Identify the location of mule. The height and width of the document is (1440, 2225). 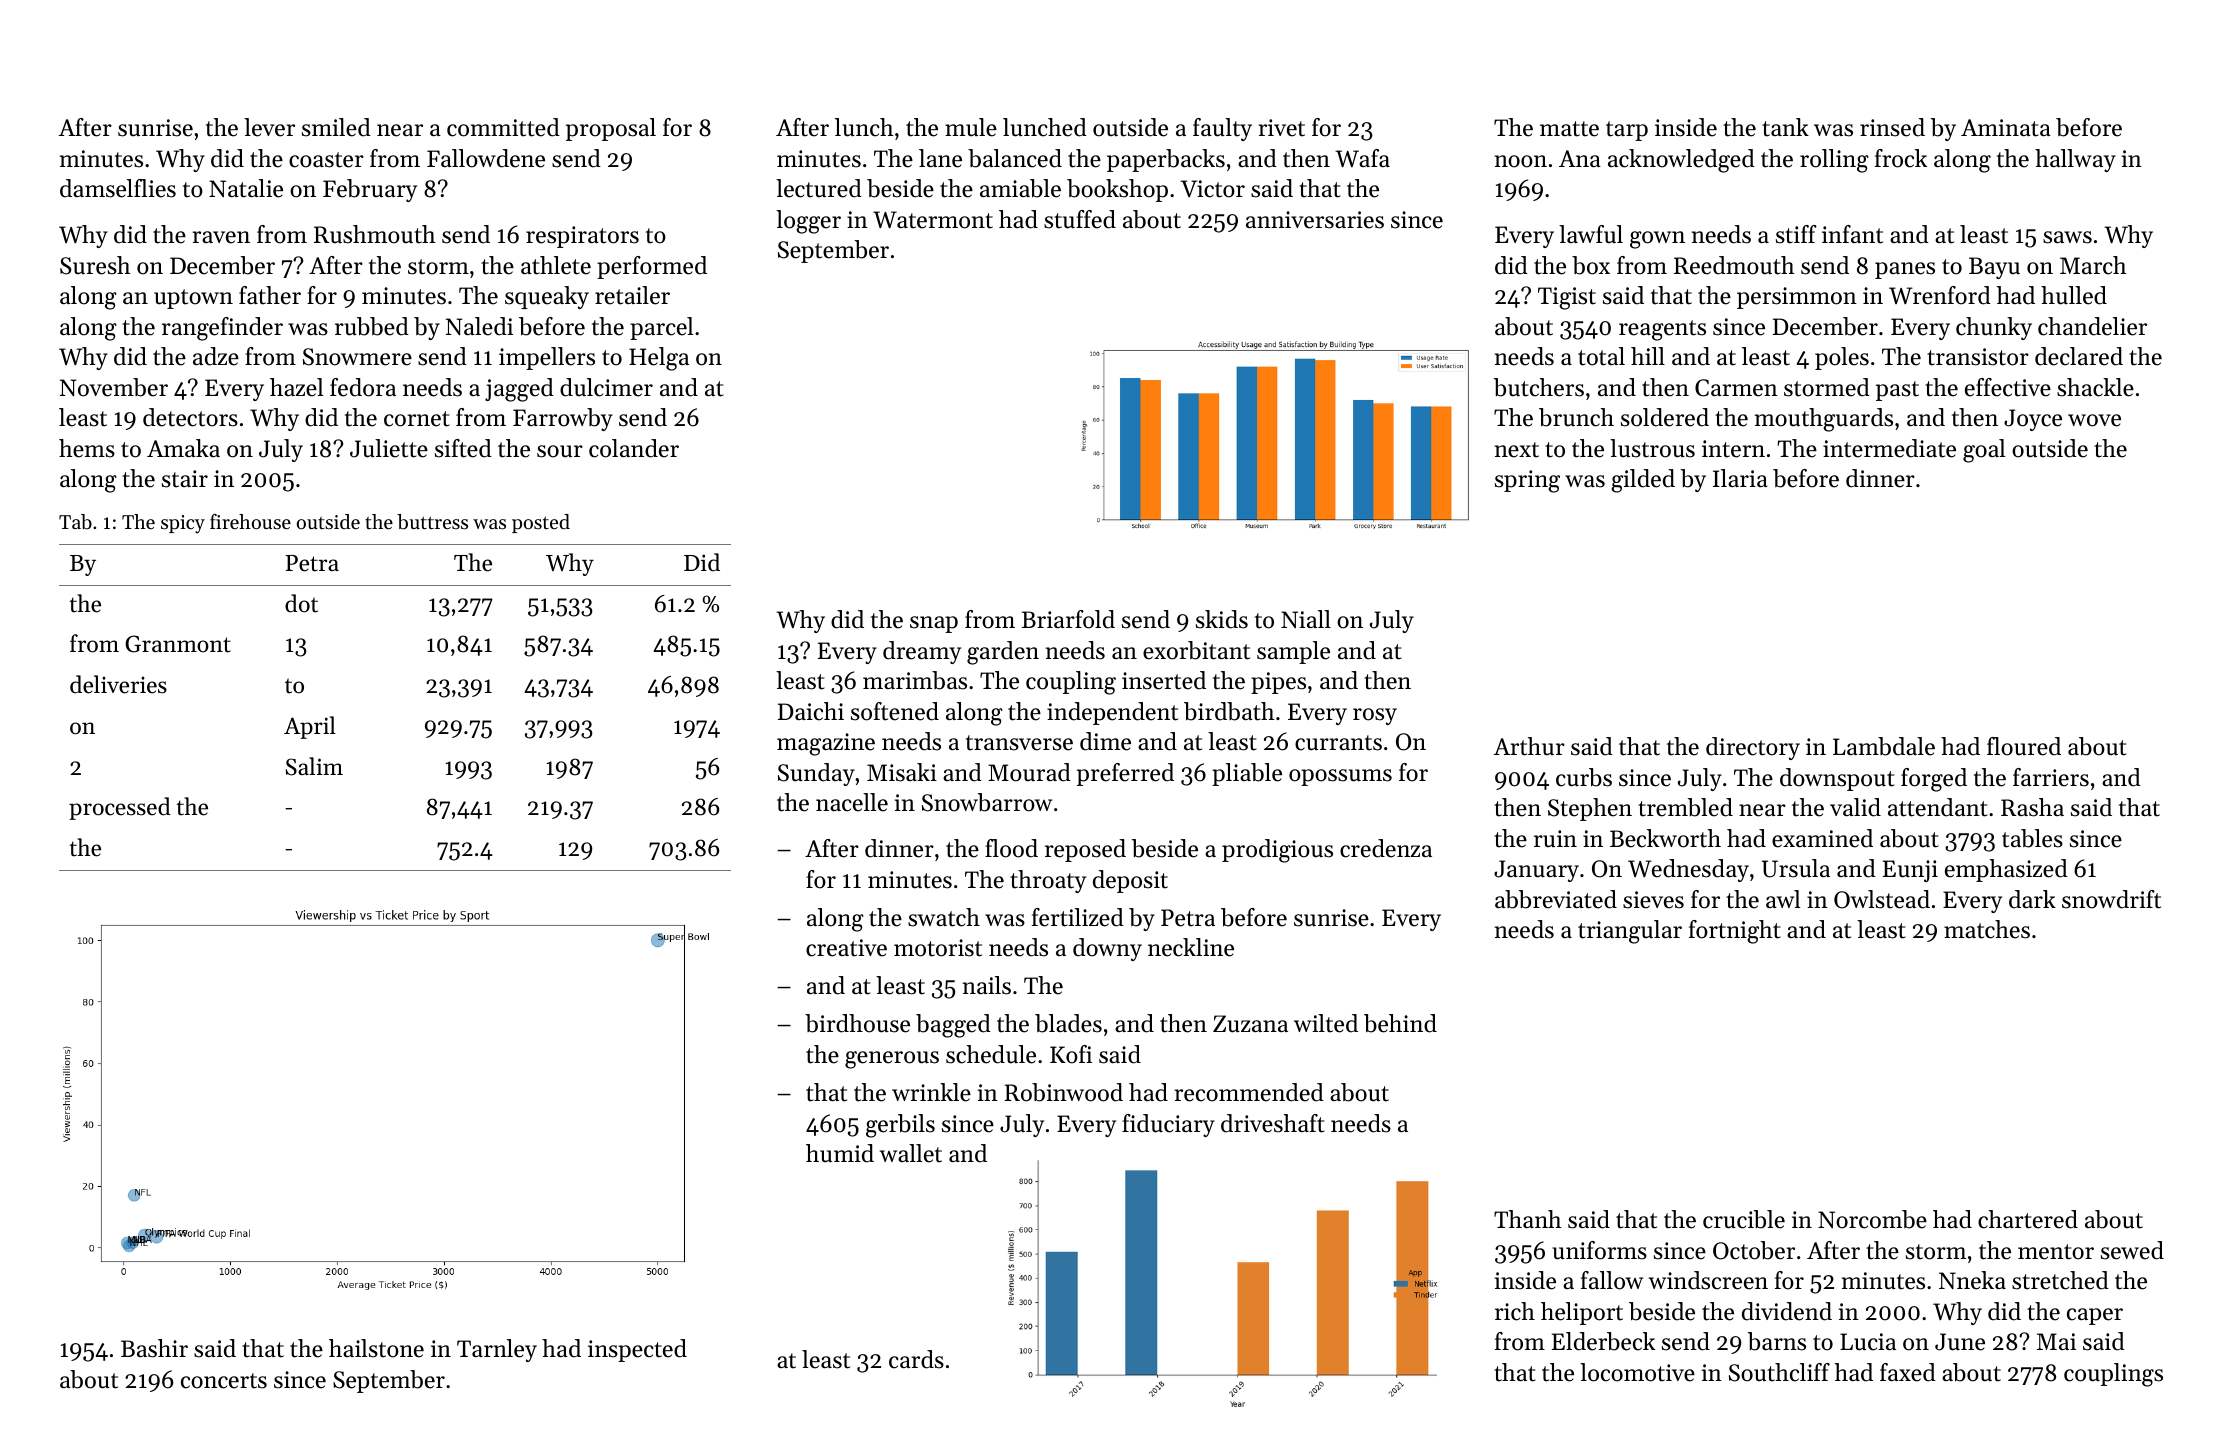
(971, 127).
